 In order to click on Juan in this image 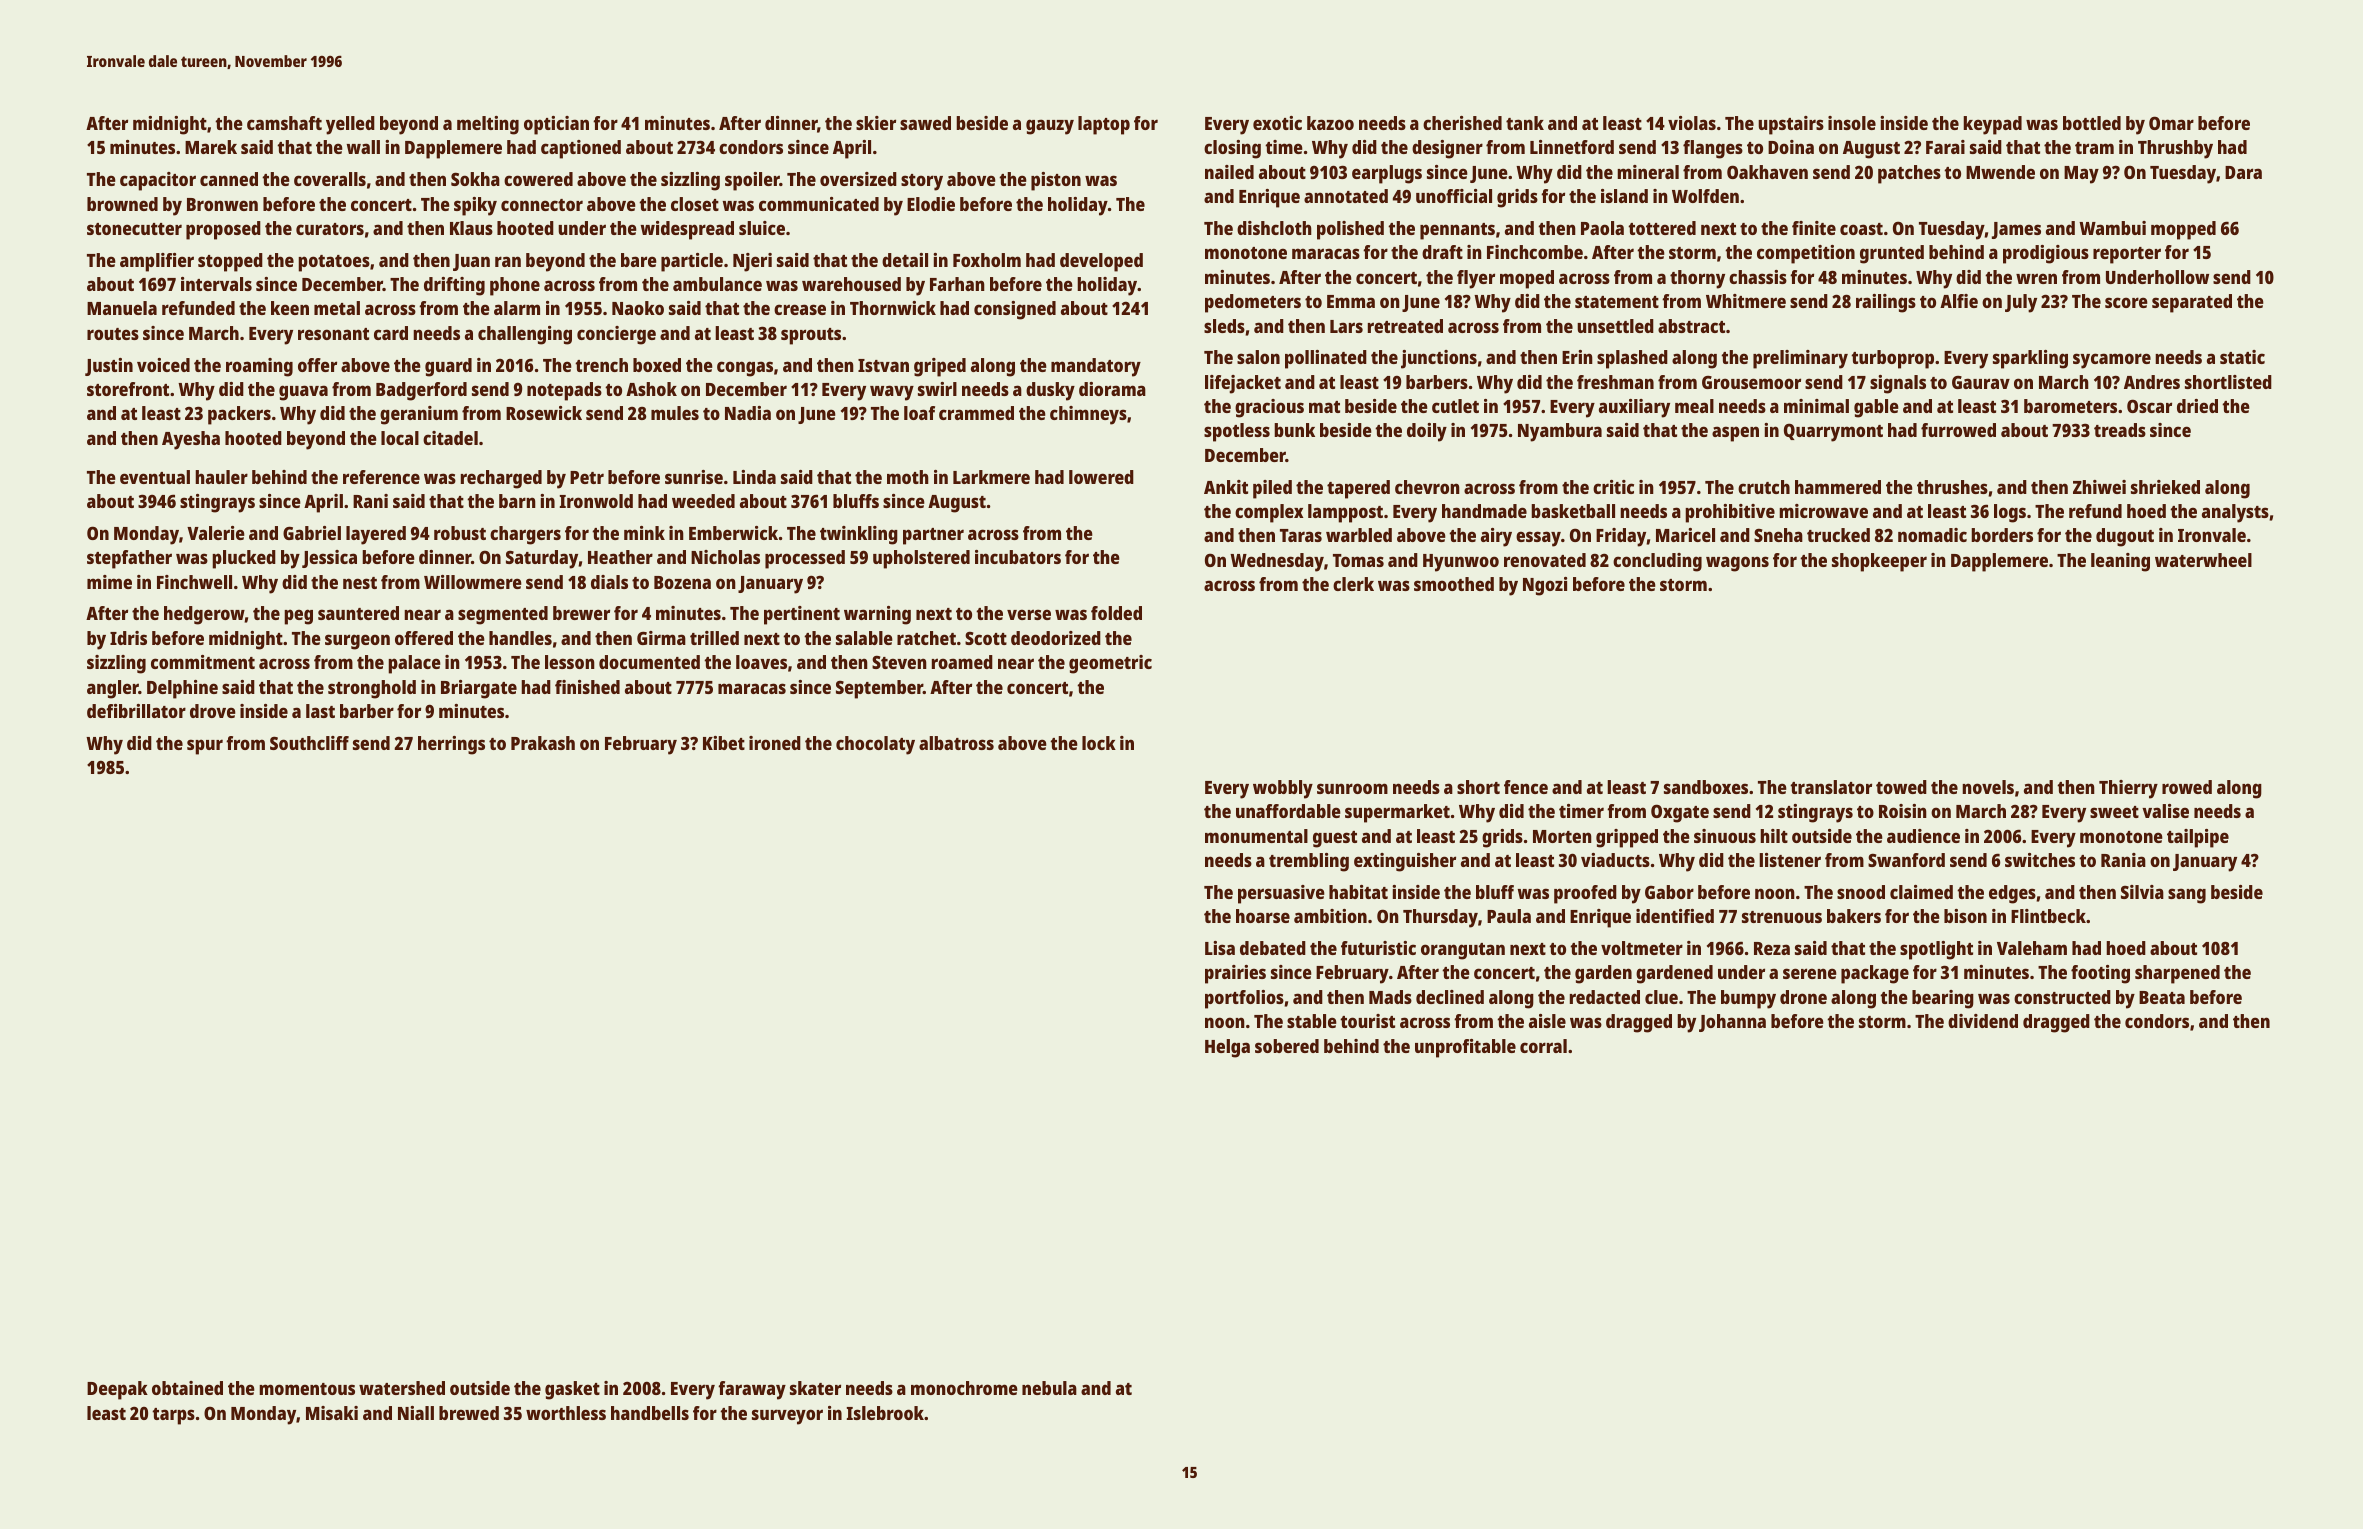, I will do `click(471, 262)`.
